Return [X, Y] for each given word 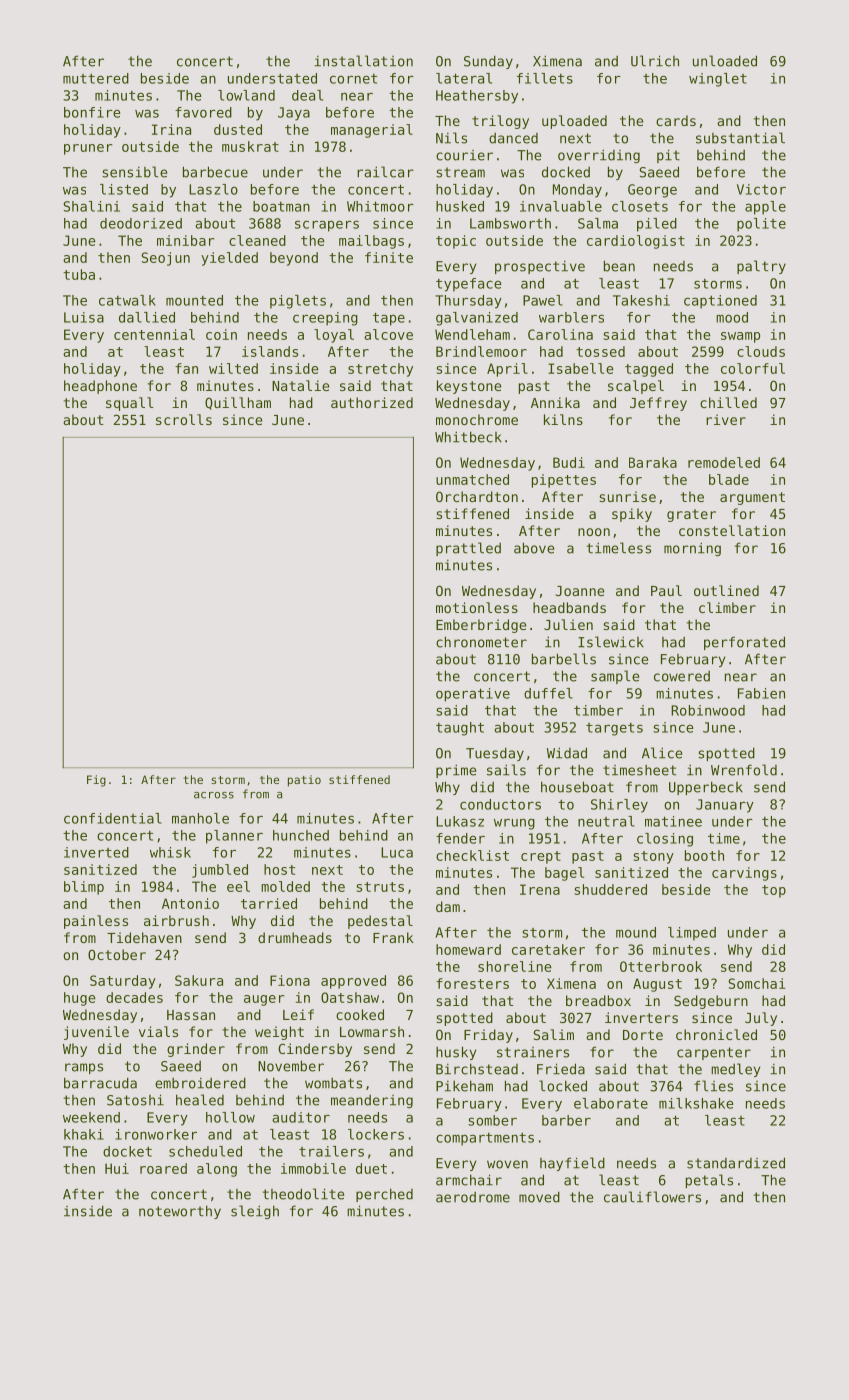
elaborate [611, 1103]
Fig [96, 781]
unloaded [725, 61]
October [117, 954]
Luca [397, 852]
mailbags [371, 242]
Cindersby [315, 1050]
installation [364, 61]
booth [704, 855]
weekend [91, 1117]
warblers [571, 317]
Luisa [84, 317]
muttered [96, 78]
